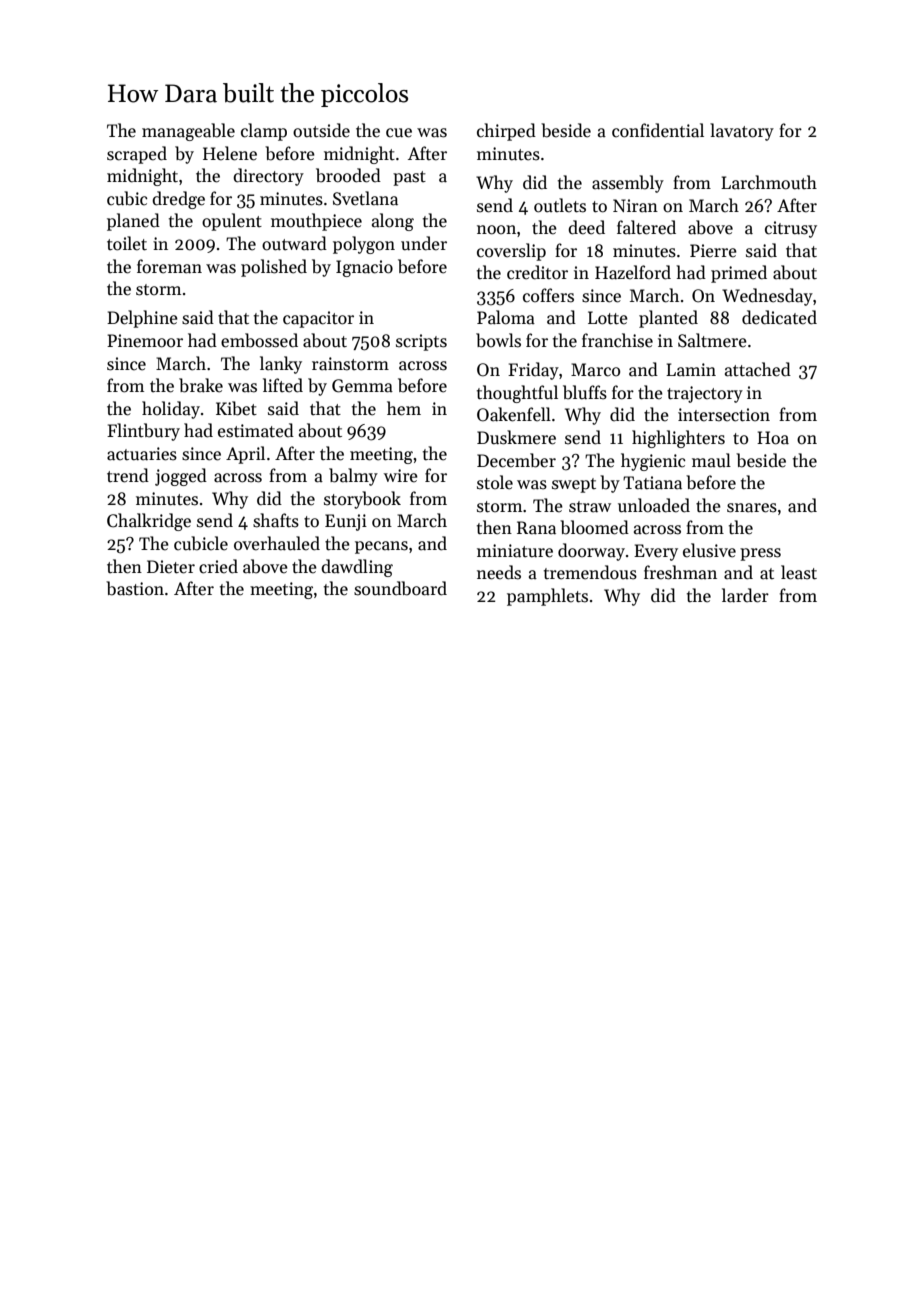 This document has height=1311, width=924. Describe the element at coordinates (769, 182) in the document. I see `Larchmouth` at that location.
